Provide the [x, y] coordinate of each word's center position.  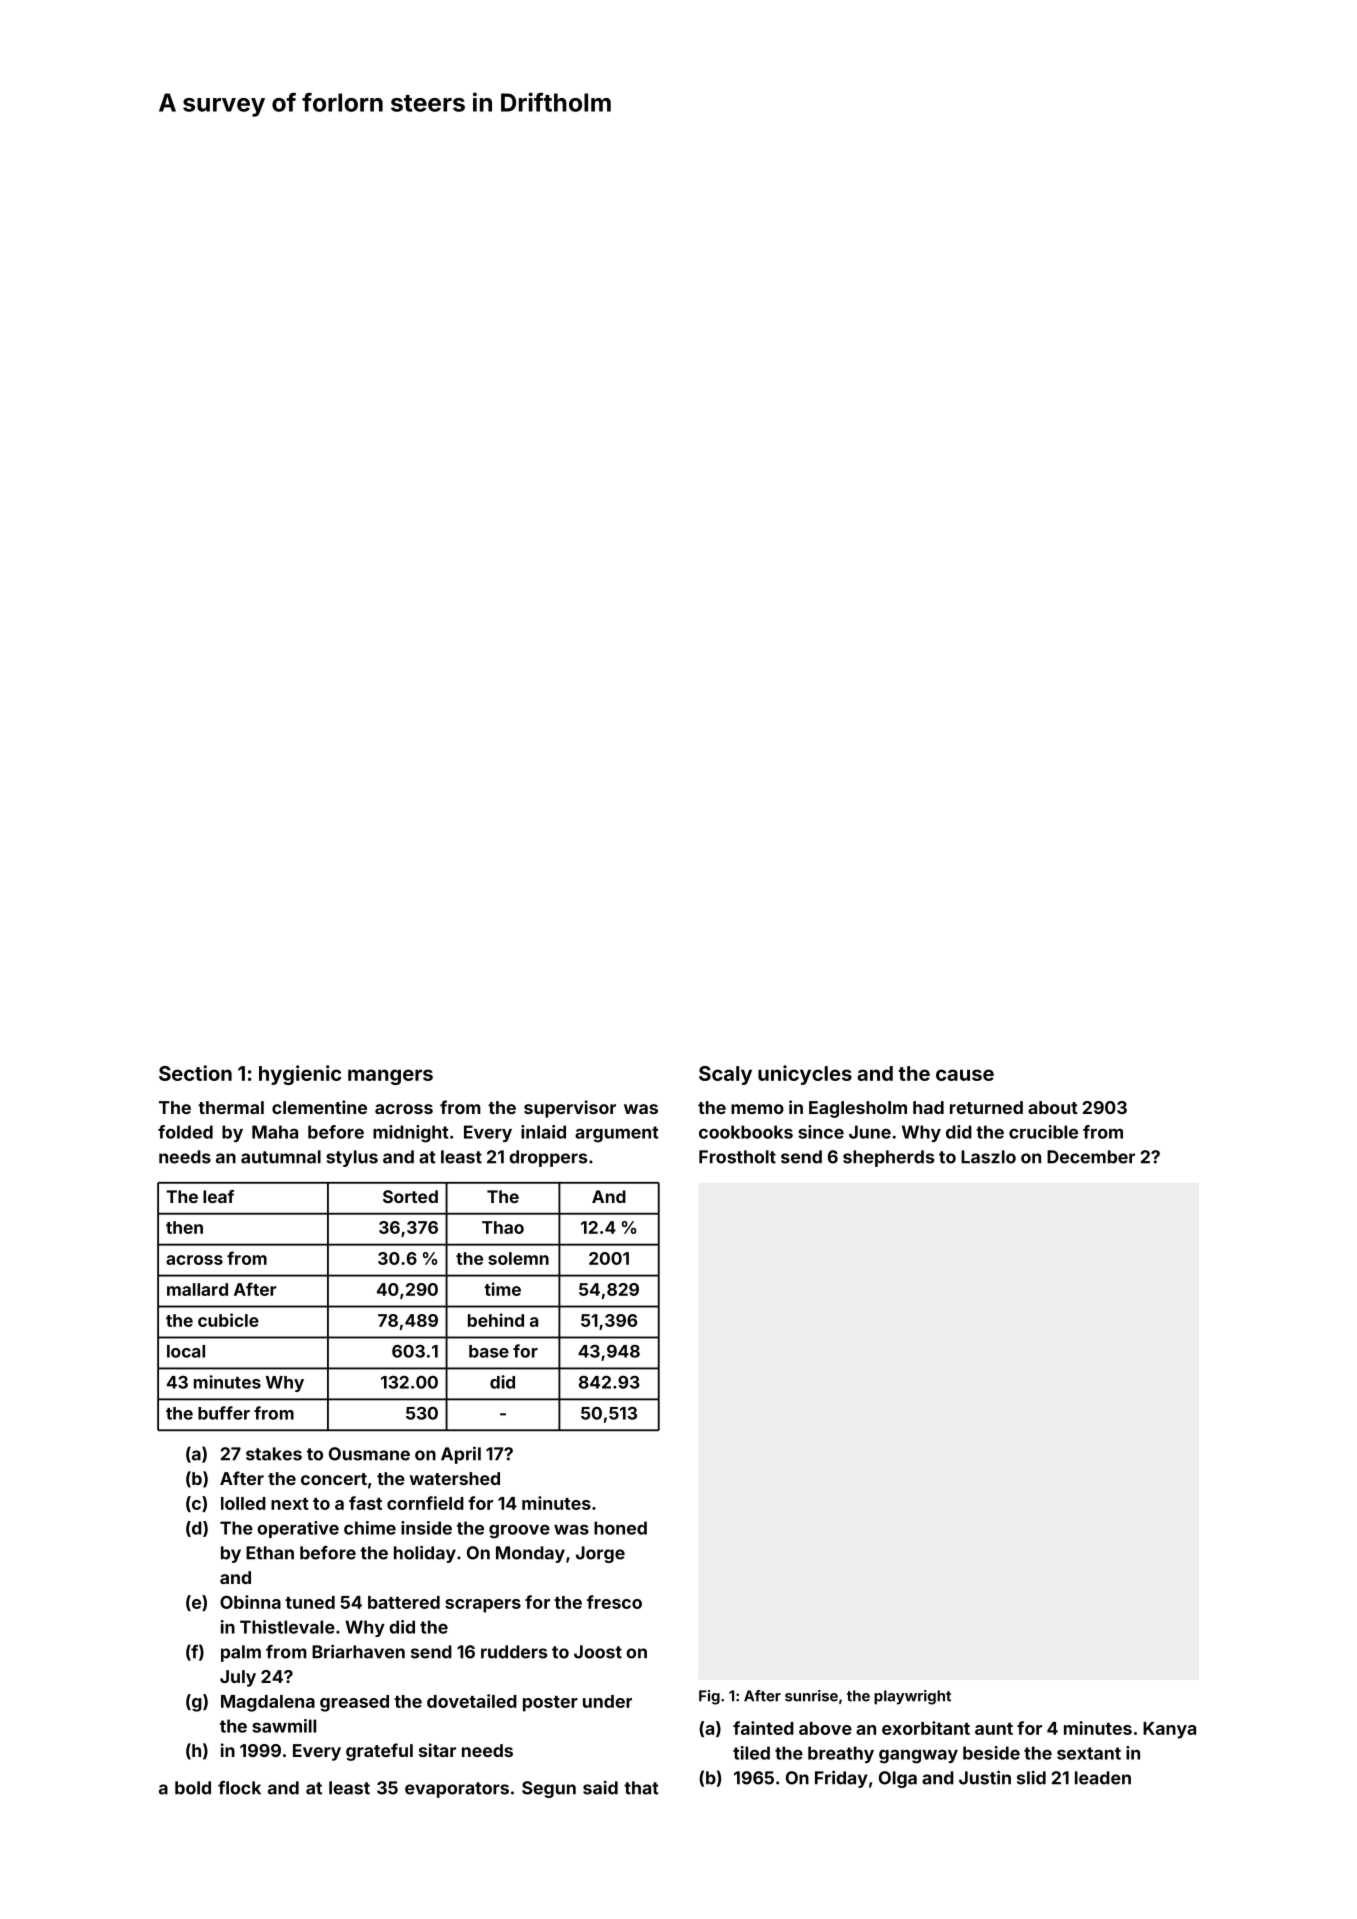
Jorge [600, 1554]
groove [519, 1531]
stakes [274, 1454]
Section [195, 1073]
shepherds [888, 1158]
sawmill [284, 1726]
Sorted [410, 1196]
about [1053, 1107]
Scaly [725, 1075]
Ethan [270, 1553]
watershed [454, 1478]
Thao [503, 1227]
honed [620, 1528]
